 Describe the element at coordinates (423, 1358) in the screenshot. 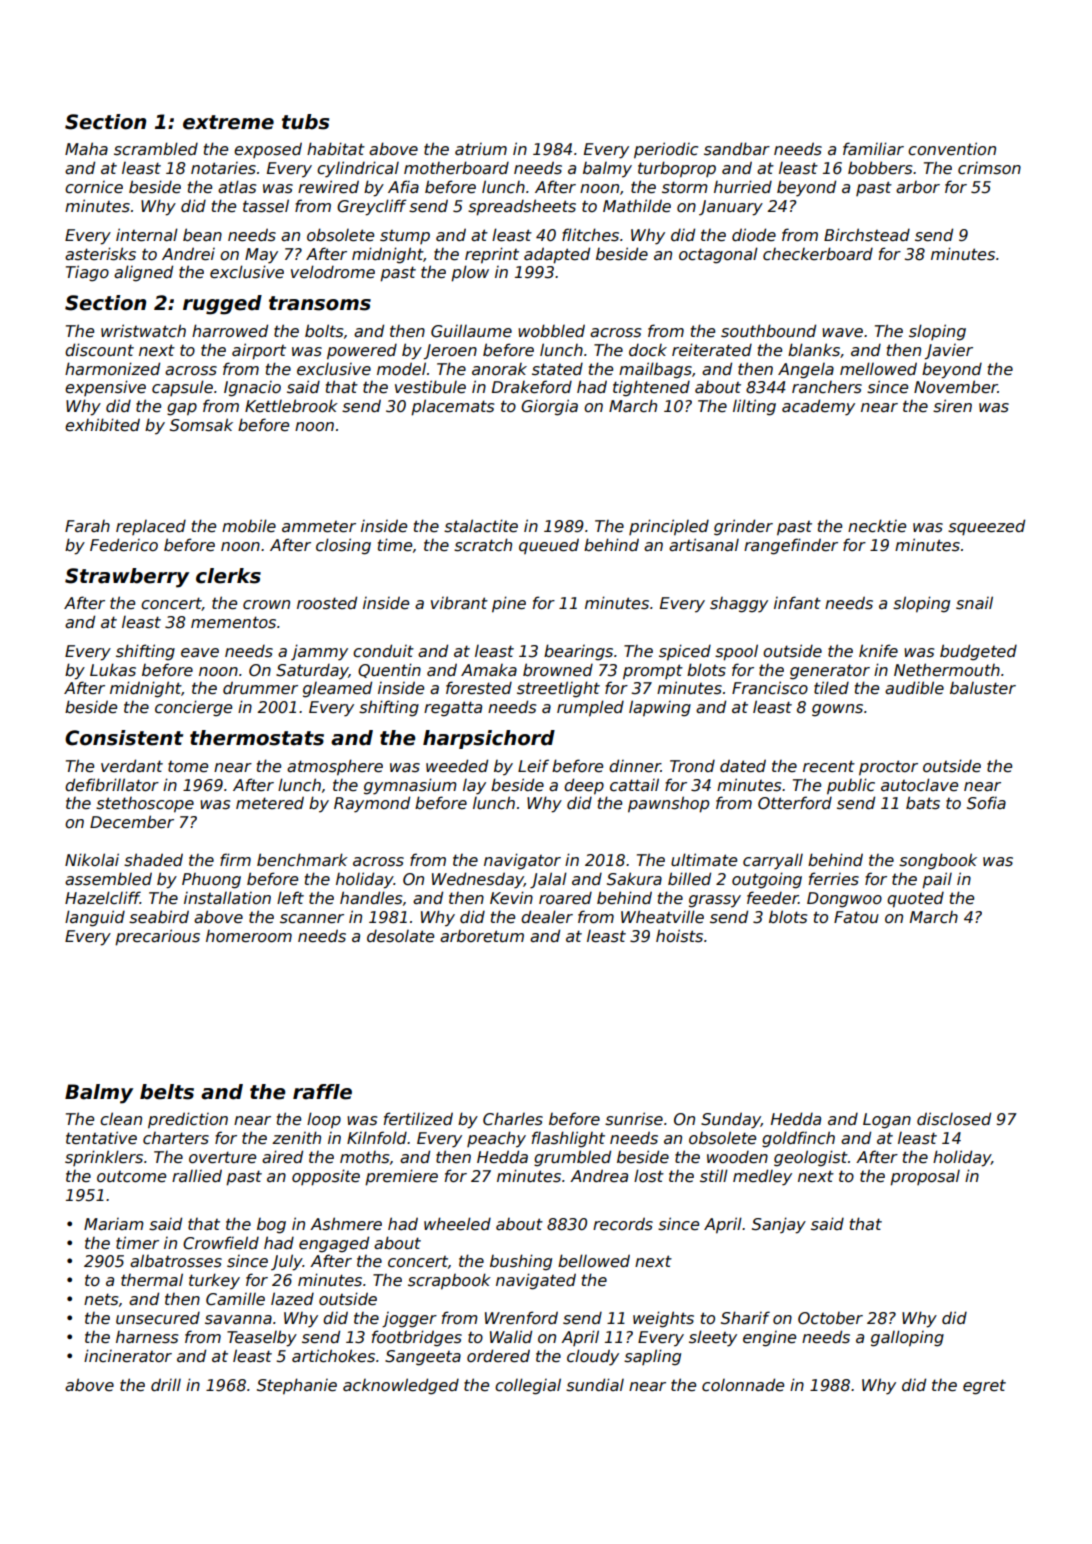

I see `Sangeeta` at that location.
